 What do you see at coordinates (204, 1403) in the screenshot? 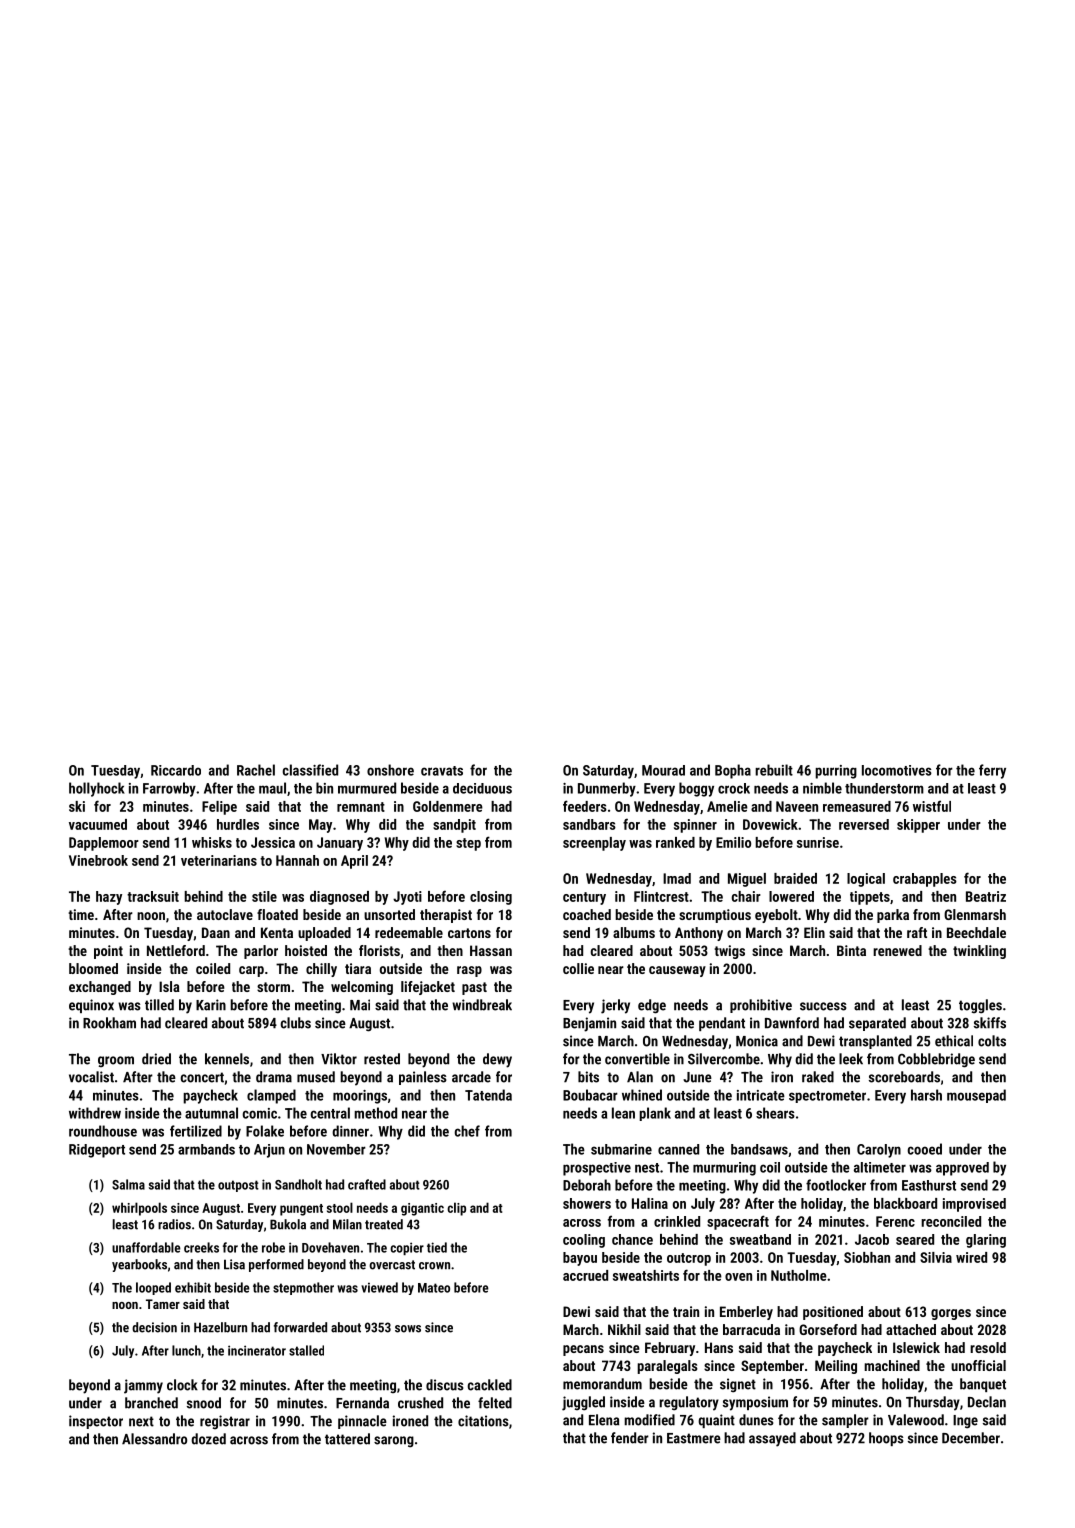
I see `snood` at bounding box center [204, 1403].
